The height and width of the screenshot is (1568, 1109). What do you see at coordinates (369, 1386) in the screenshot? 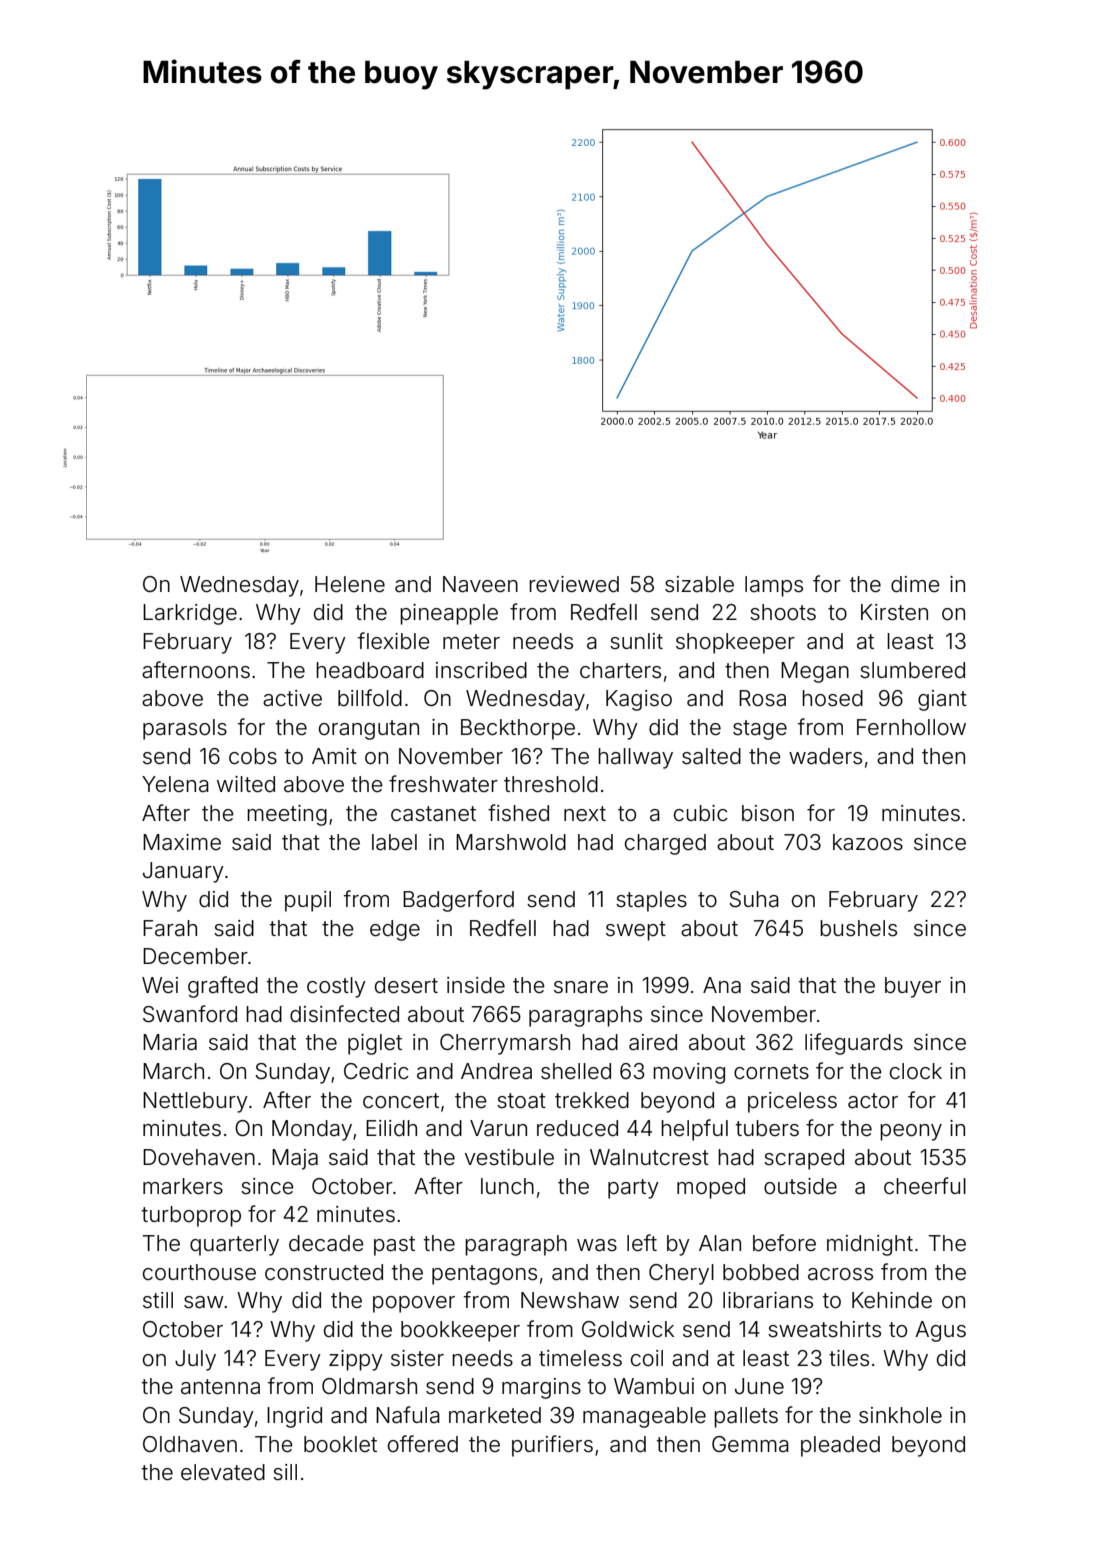
I see `Oldmarsh` at bounding box center [369, 1386].
